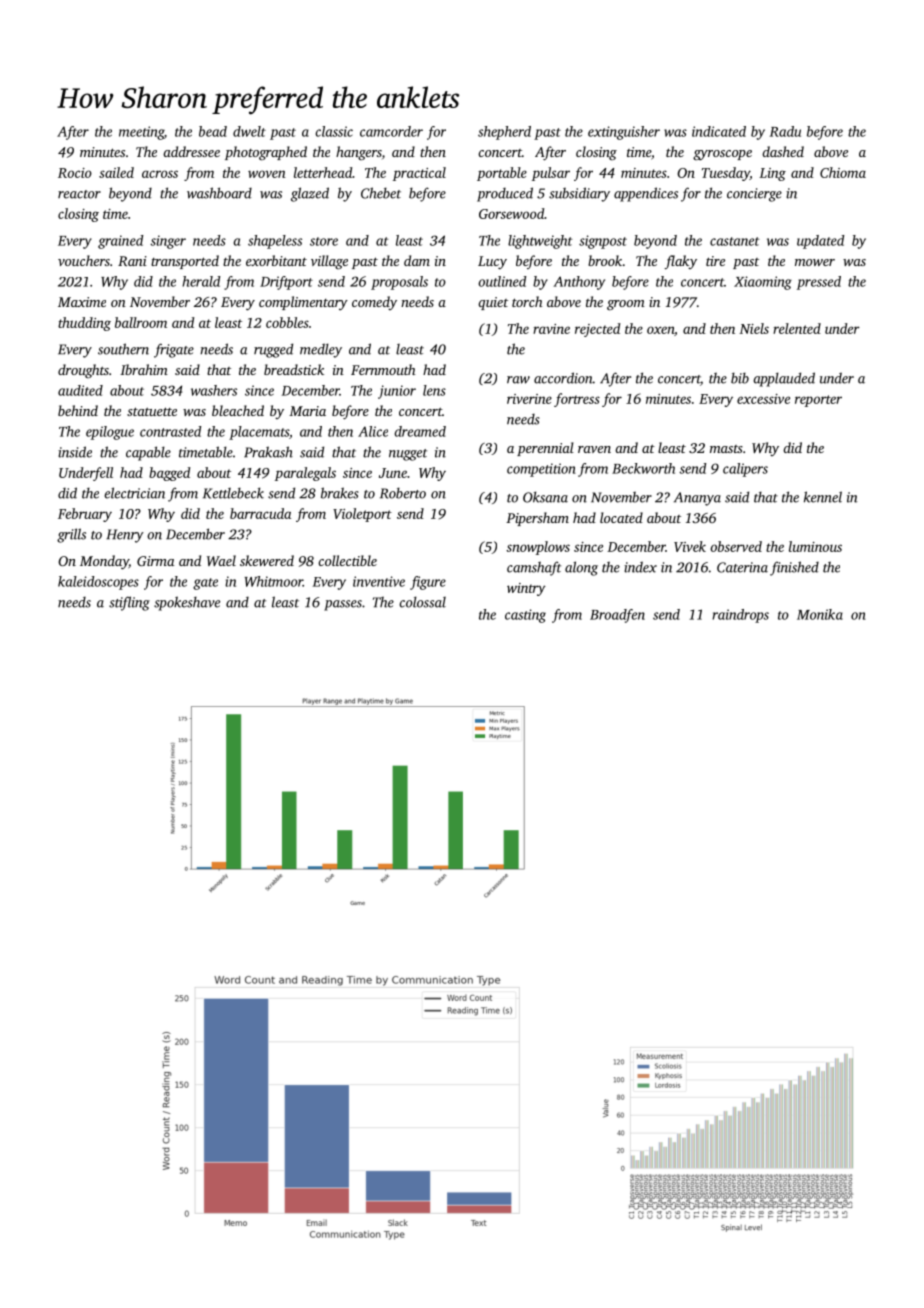 This page has width=924, height=1308. Describe the element at coordinates (191, 151) in the page. I see `addressee` at that location.
